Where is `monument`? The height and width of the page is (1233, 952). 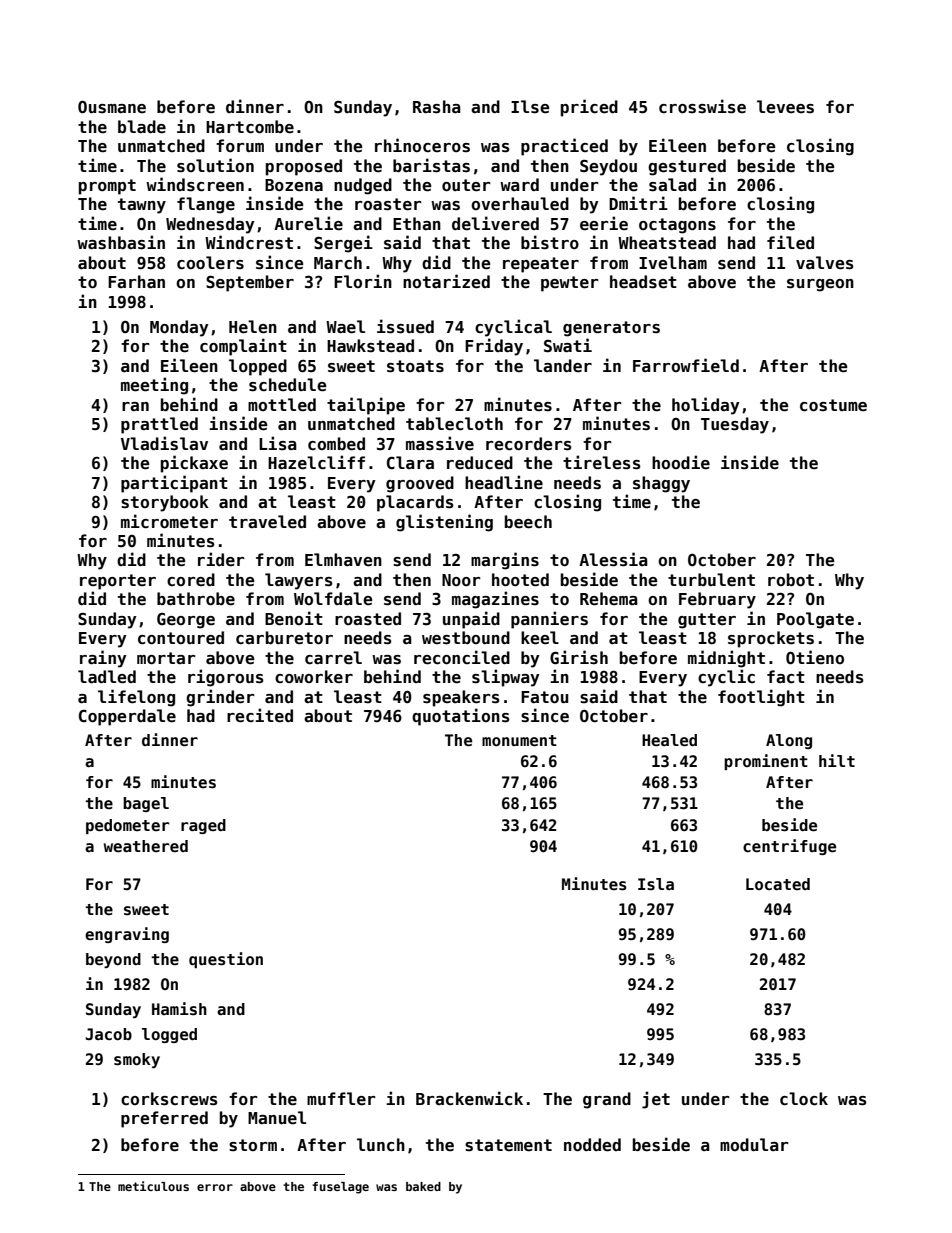 monument is located at coordinates (519, 741).
